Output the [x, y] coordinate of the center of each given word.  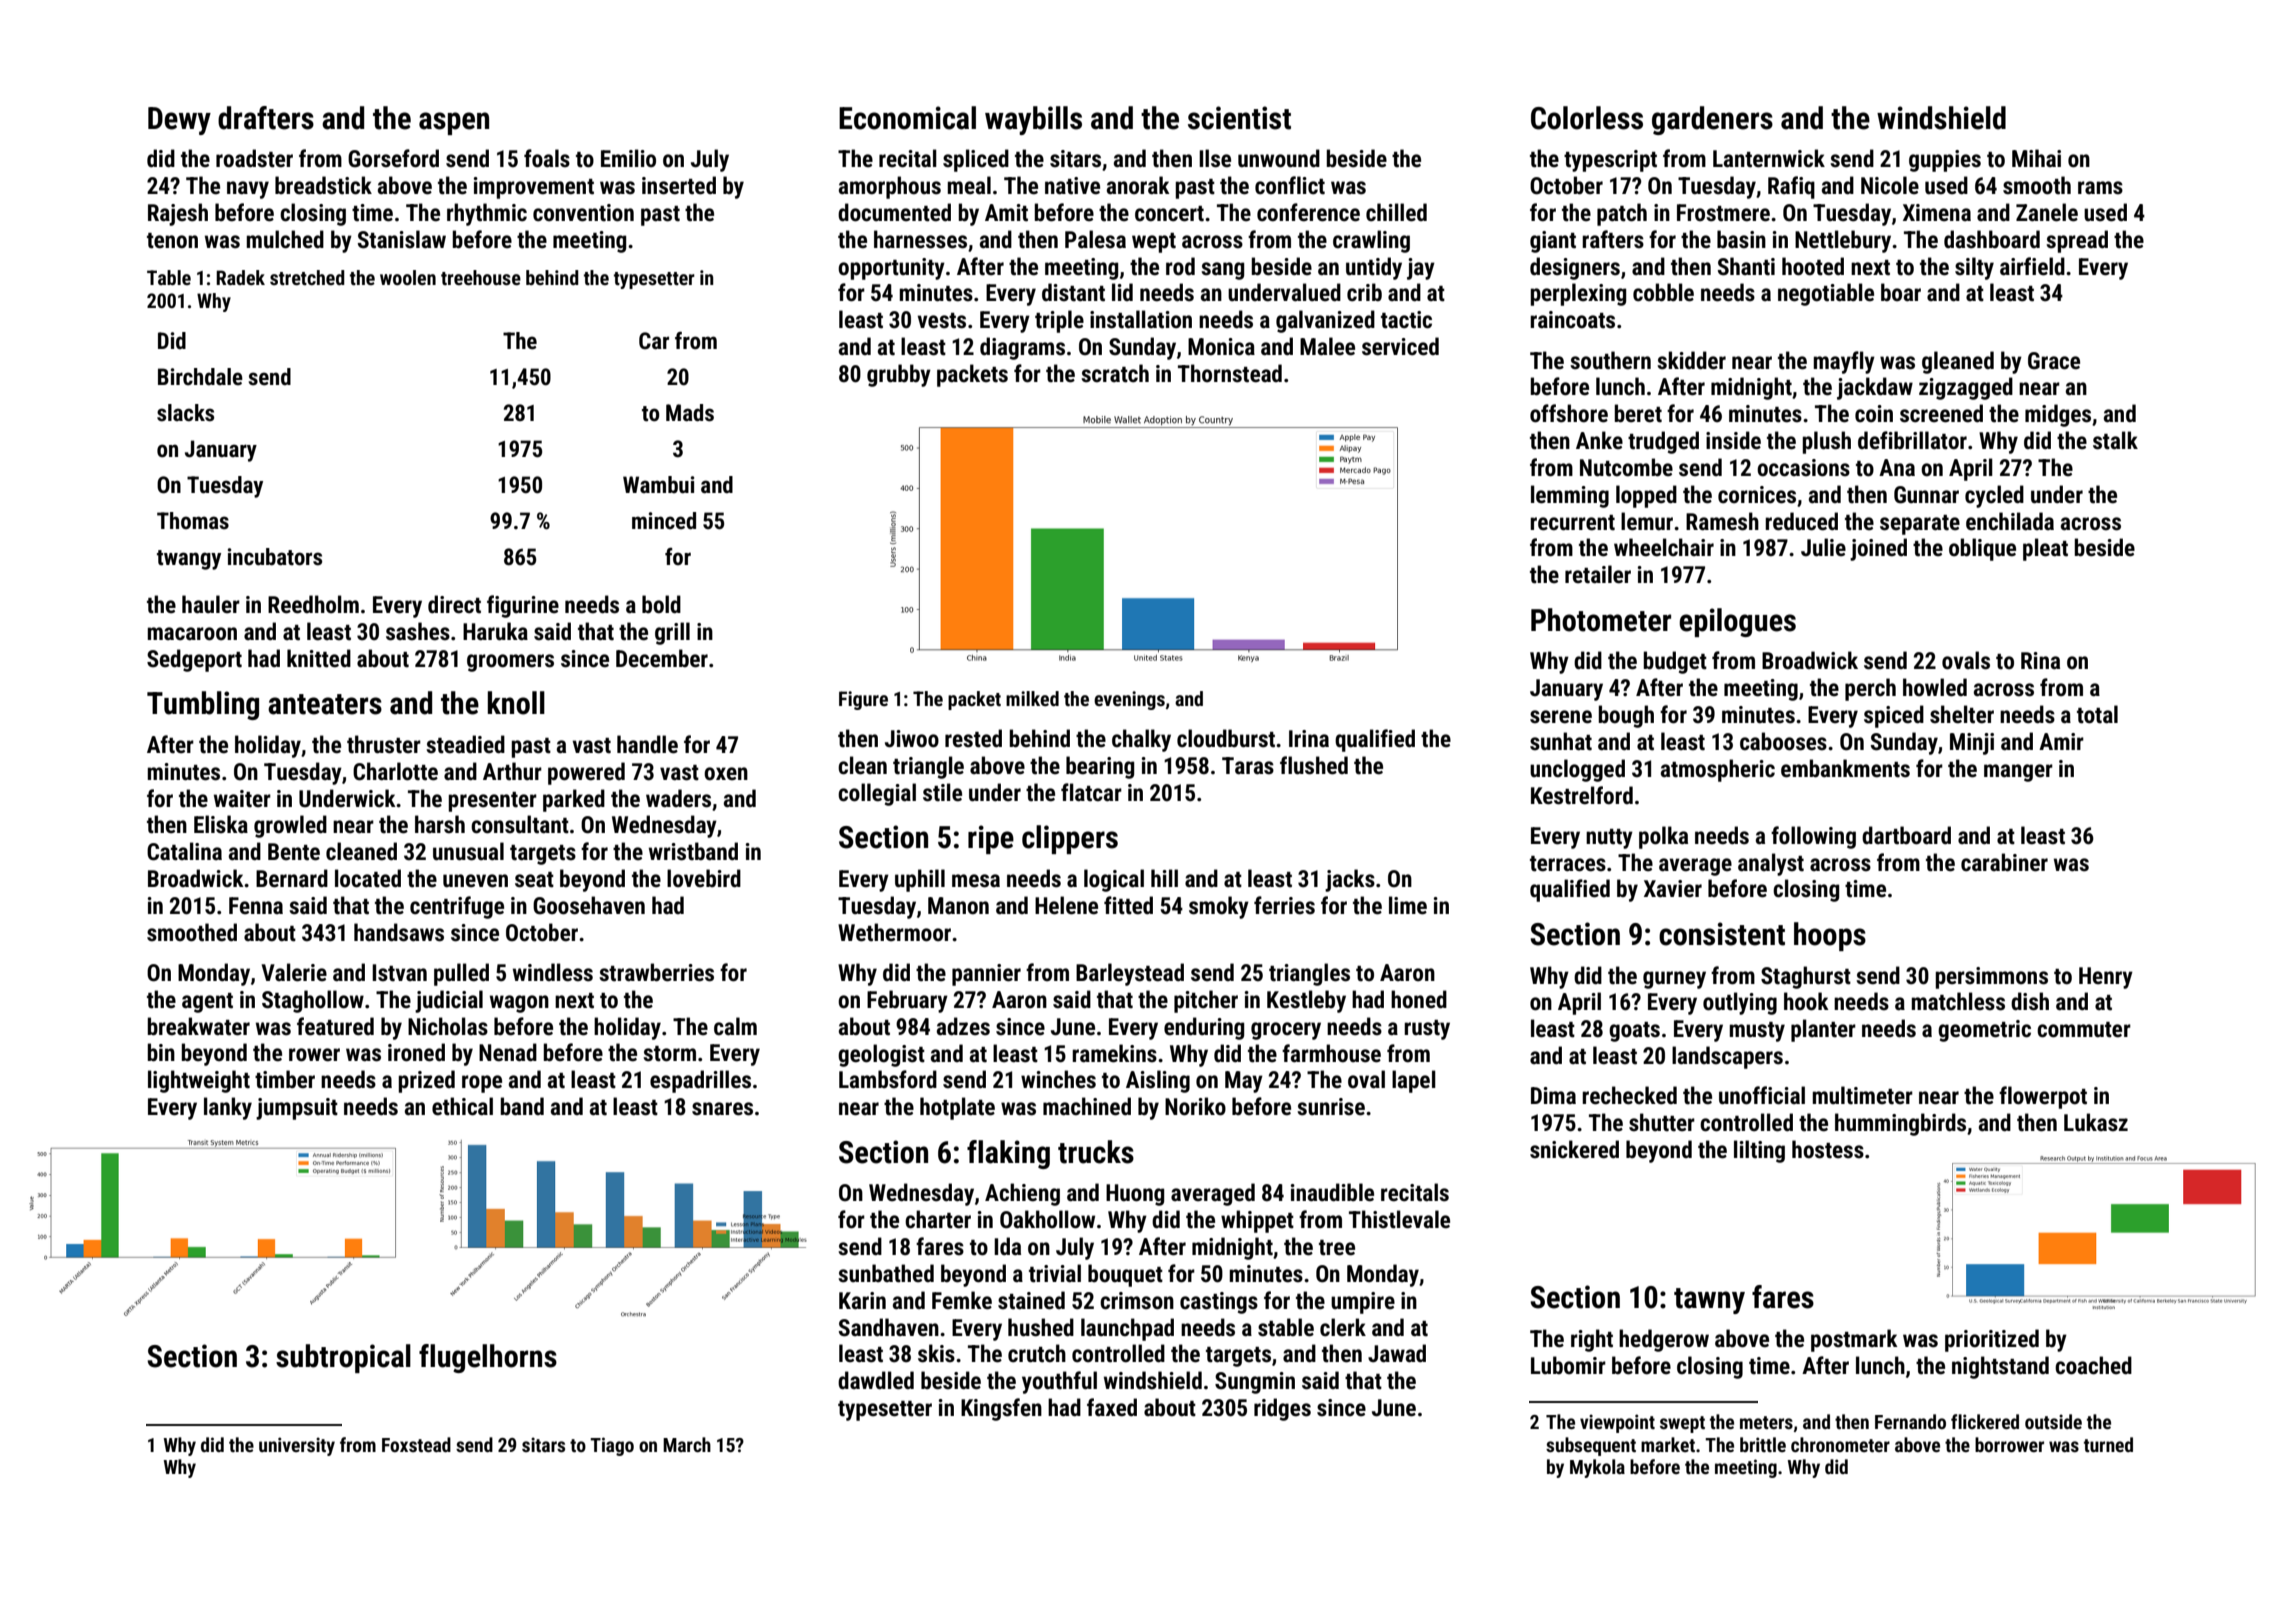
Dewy [179, 121]
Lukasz [2096, 1122]
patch [1622, 214]
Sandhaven [889, 1327]
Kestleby [1306, 1001]
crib [1364, 292]
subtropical [343, 1358]
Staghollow [313, 1001]
